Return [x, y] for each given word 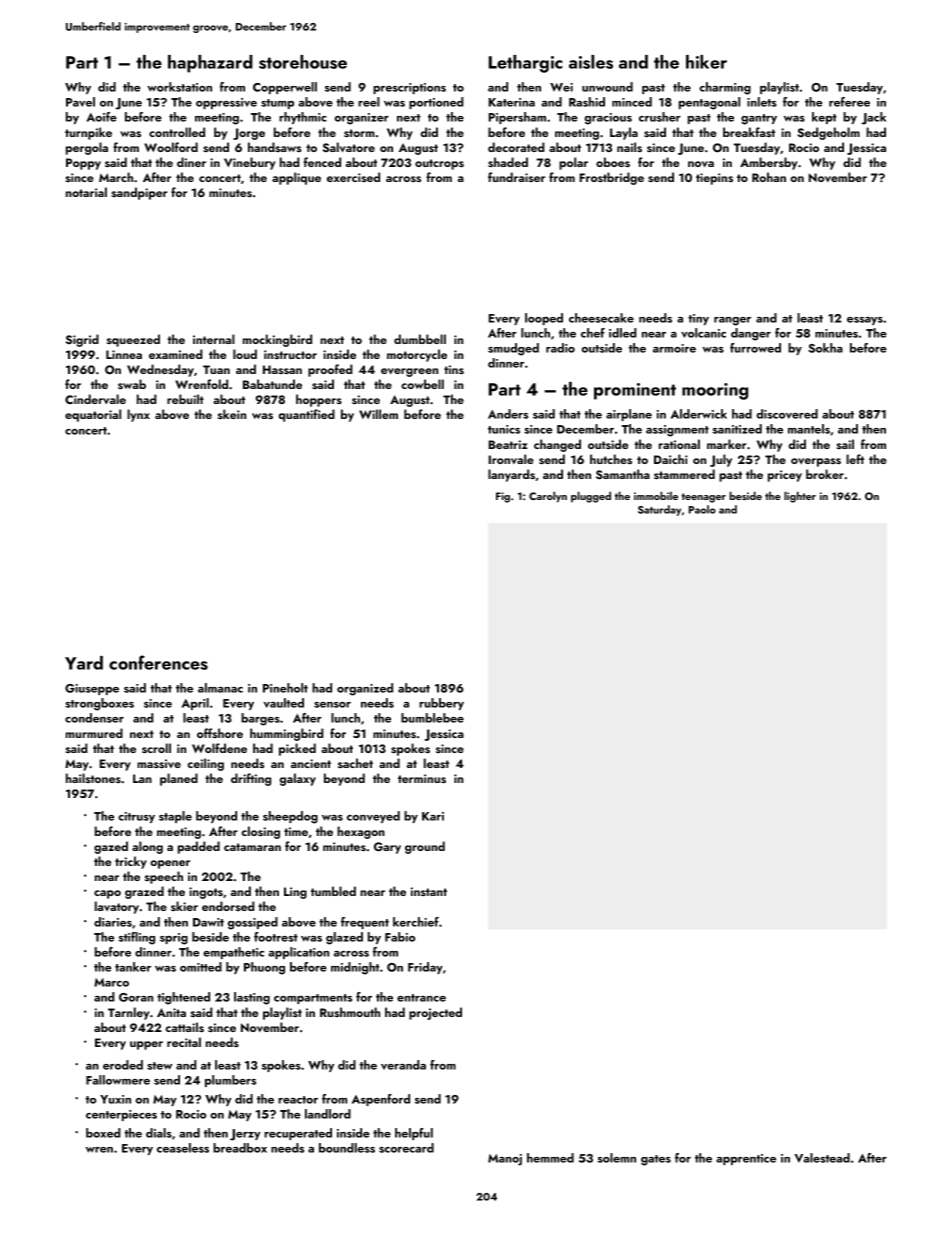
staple [175, 817]
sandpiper [139, 193]
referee [849, 102]
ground [425, 847]
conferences [158, 662]
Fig [503, 497]
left [855, 459]
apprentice [746, 1159]
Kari [433, 816]
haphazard [210, 64]
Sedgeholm [828, 133]
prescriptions [409, 88]
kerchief [416, 922]
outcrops [439, 164]
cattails [185, 1027]
